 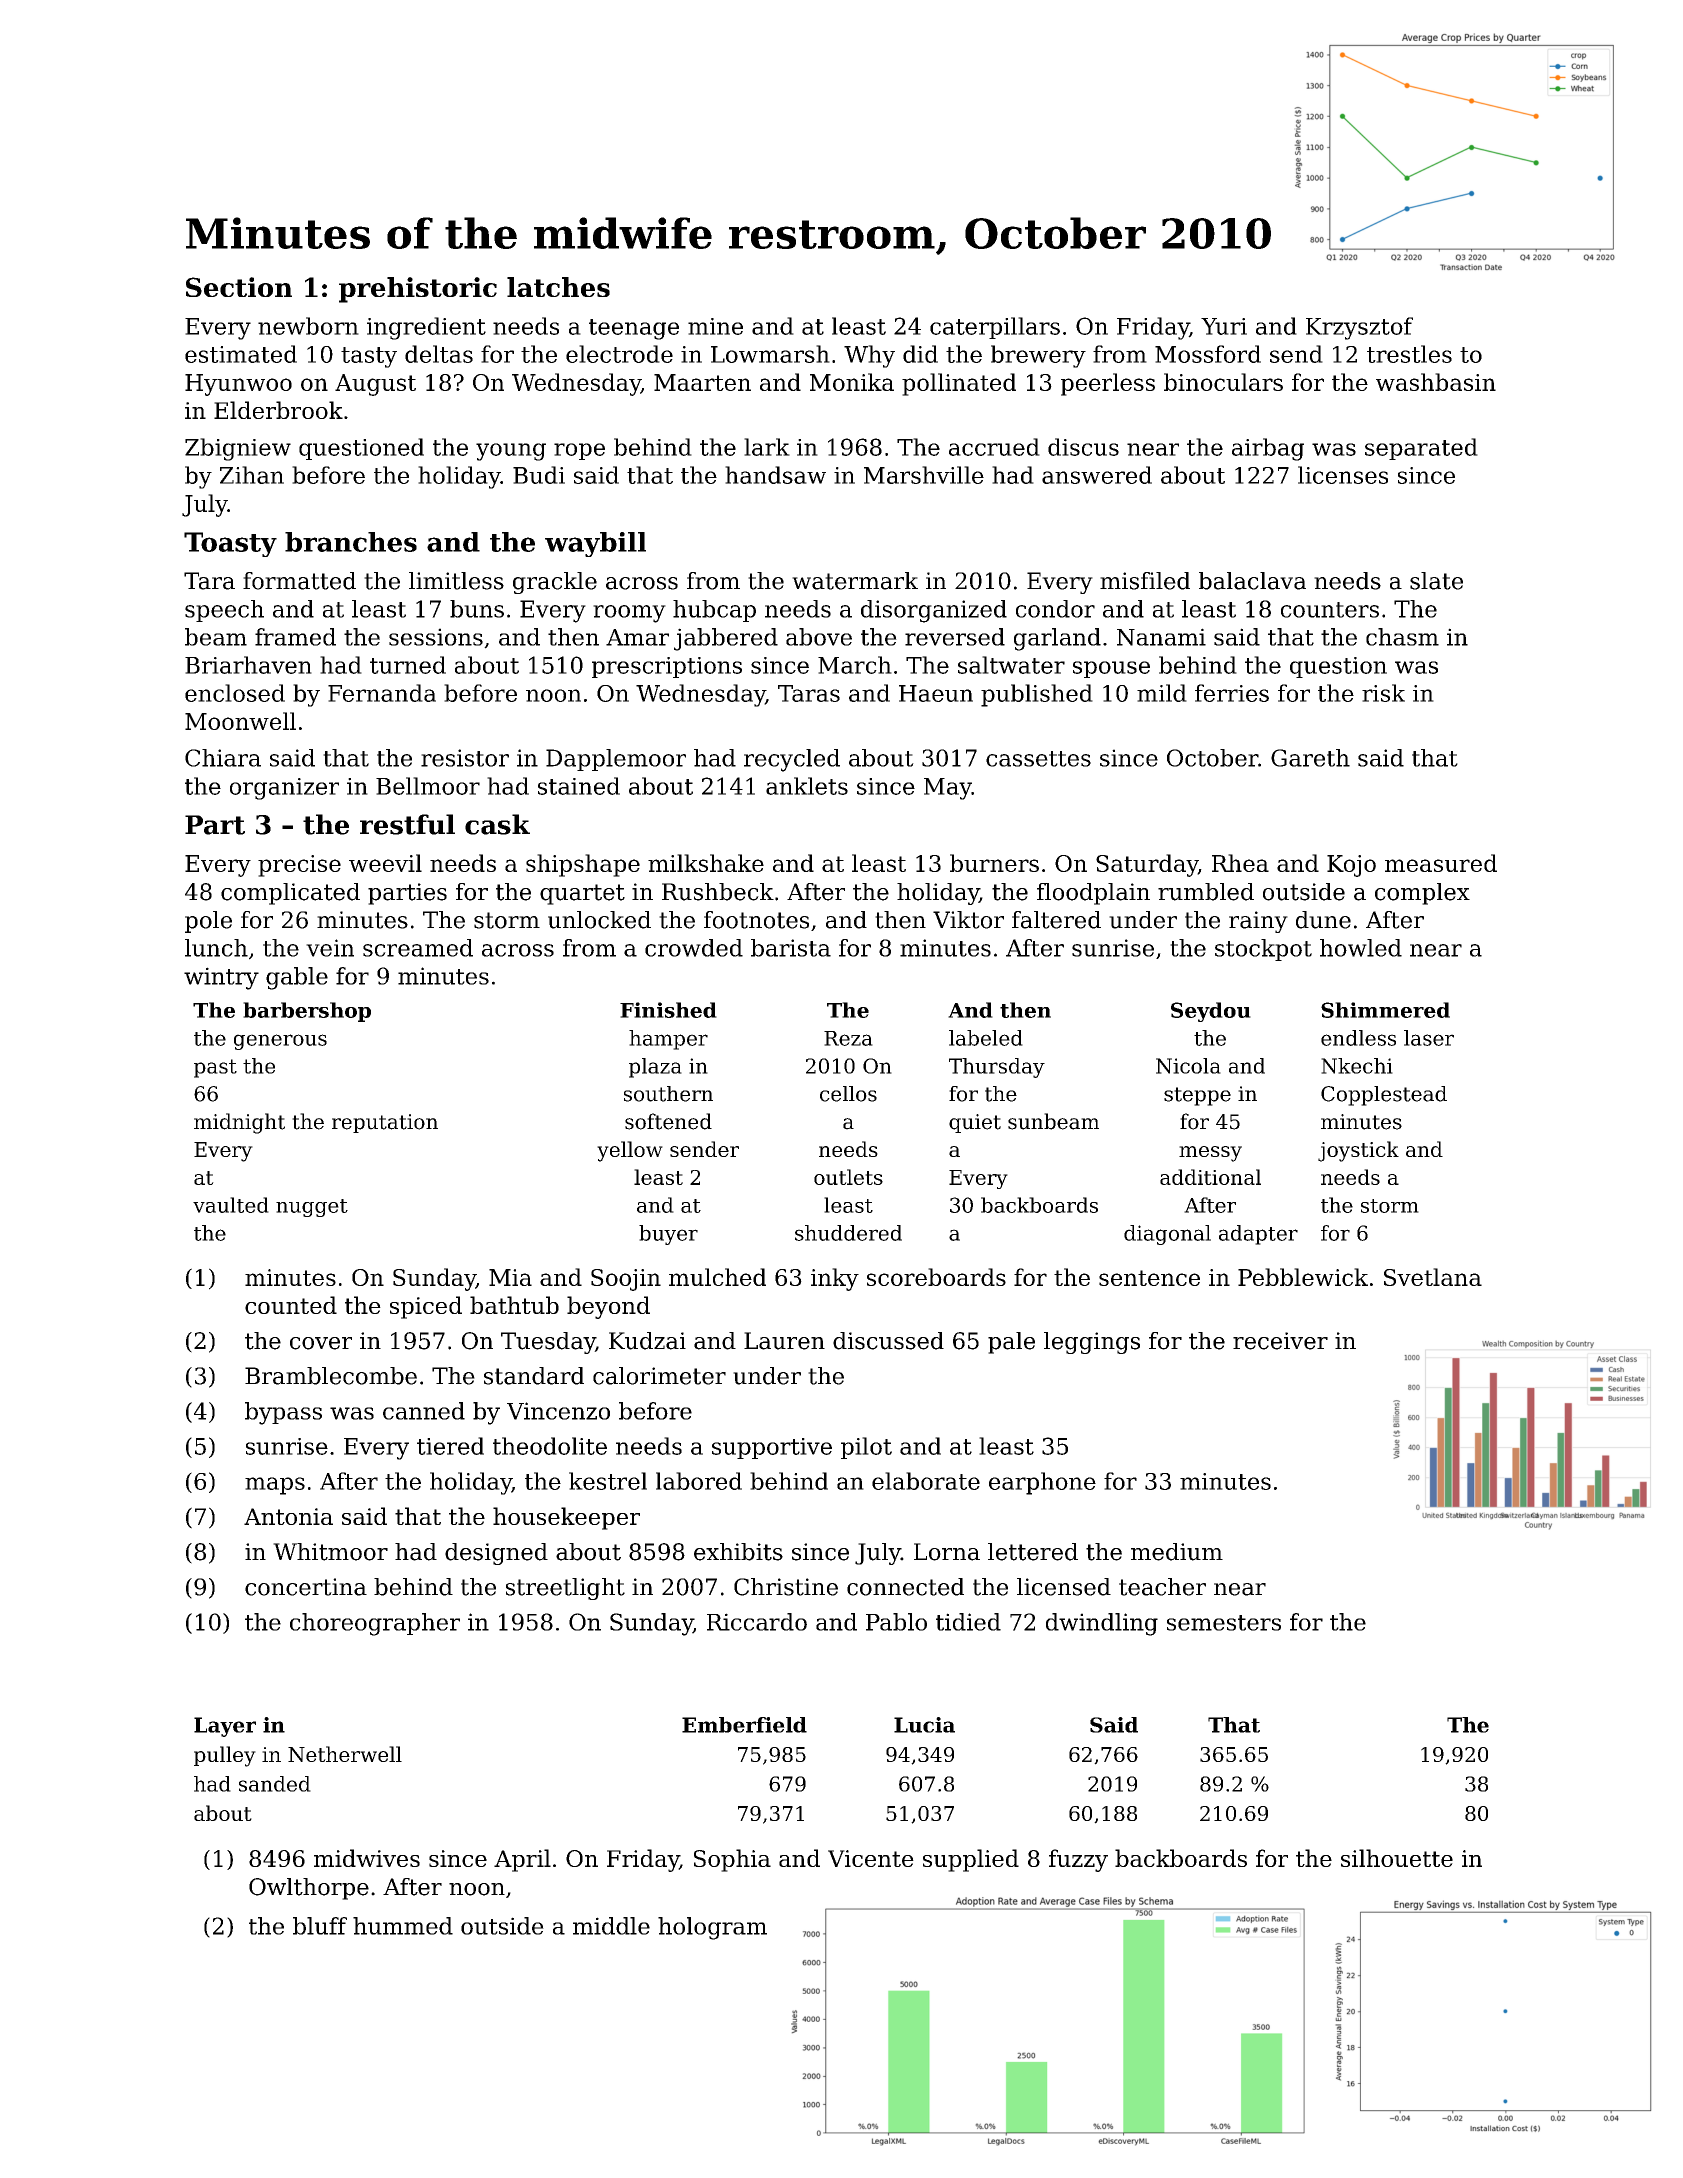 What do you see at coordinates (230, 544) in the page?
I see `Toasty` at bounding box center [230, 544].
